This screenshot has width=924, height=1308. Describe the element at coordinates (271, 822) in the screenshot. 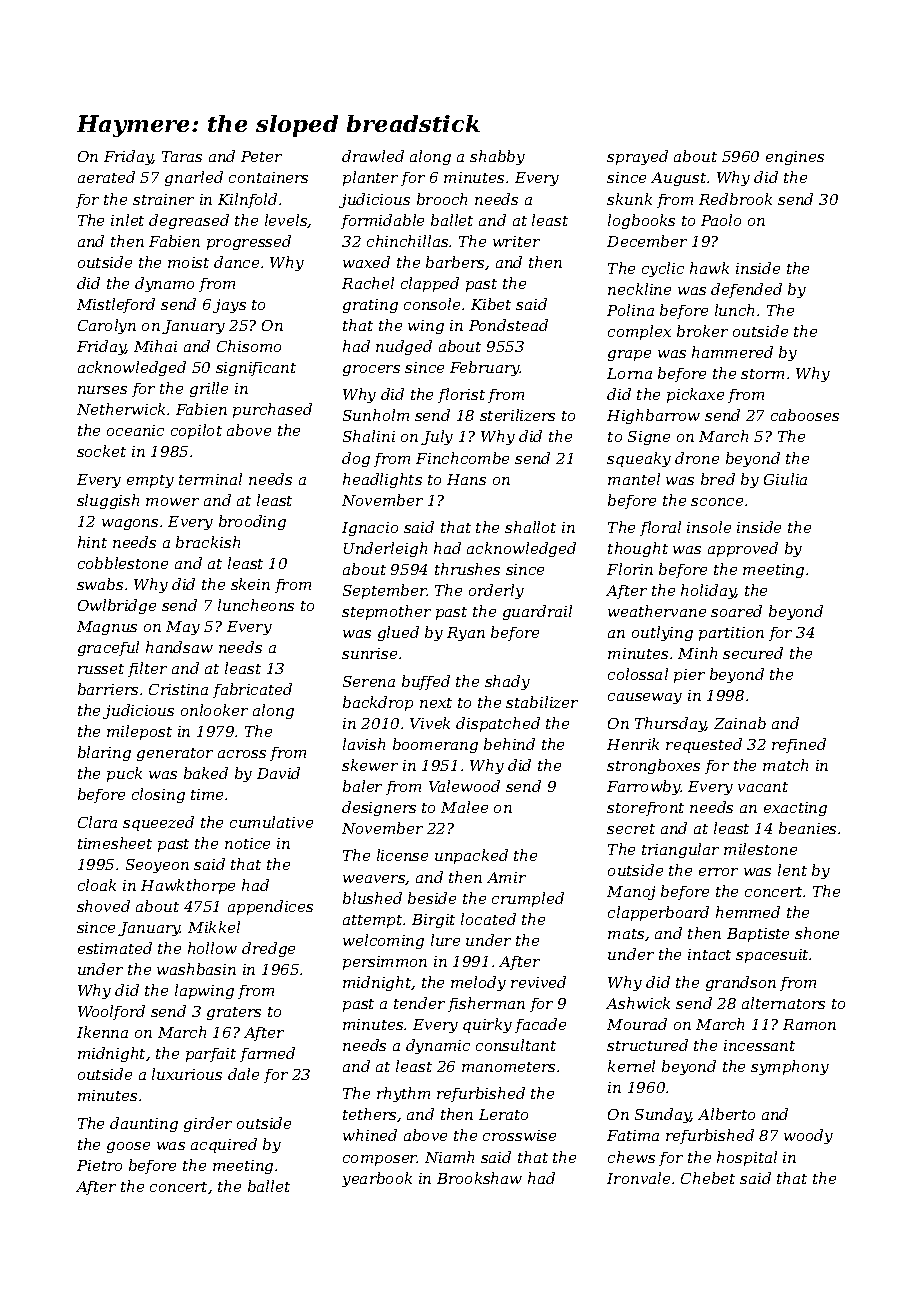

I see `cumulative` at that location.
